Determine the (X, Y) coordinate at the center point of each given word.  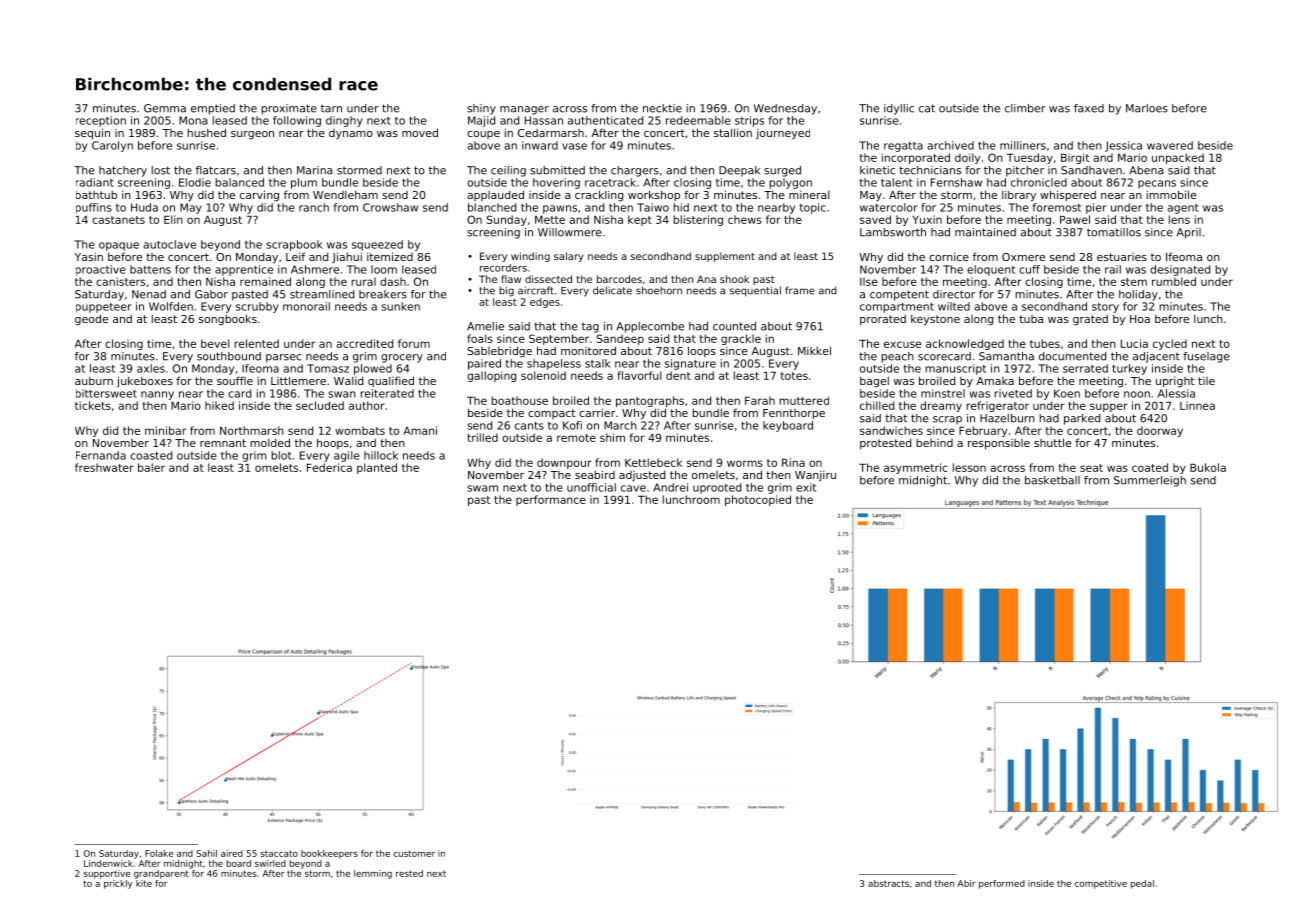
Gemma (165, 108)
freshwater (104, 467)
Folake (159, 853)
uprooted (717, 488)
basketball (1052, 480)
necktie (662, 108)
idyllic (899, 109)
